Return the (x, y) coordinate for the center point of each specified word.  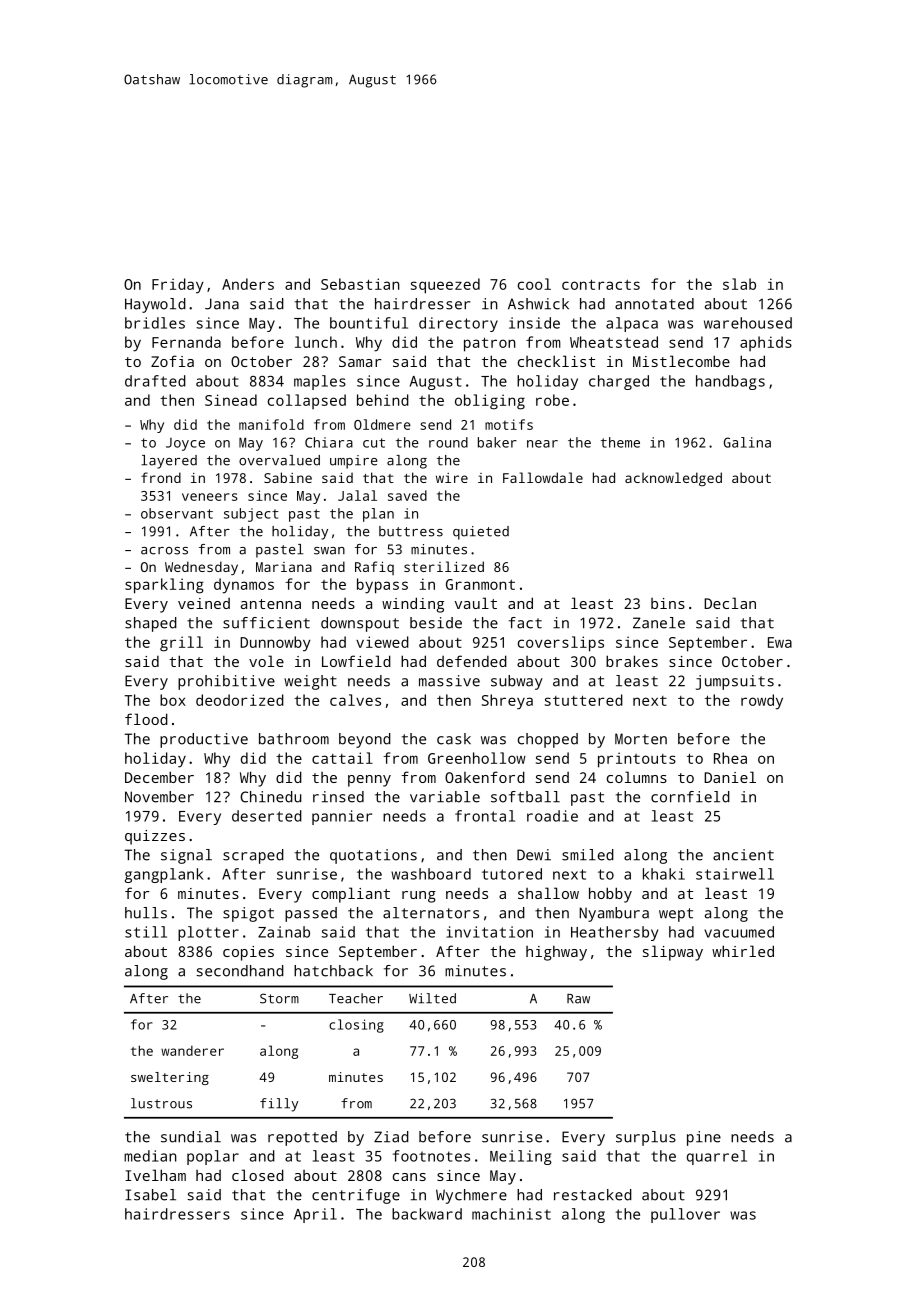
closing (356, 1026)
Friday (178, 286)
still (146, 932)
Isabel (151, 1195)
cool (534, 284)
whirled (743, 951)
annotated (654, 304)
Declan (730, 603)
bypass (382, 586)
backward (427, 1214)
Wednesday (201, 568)
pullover (685, 1215)
